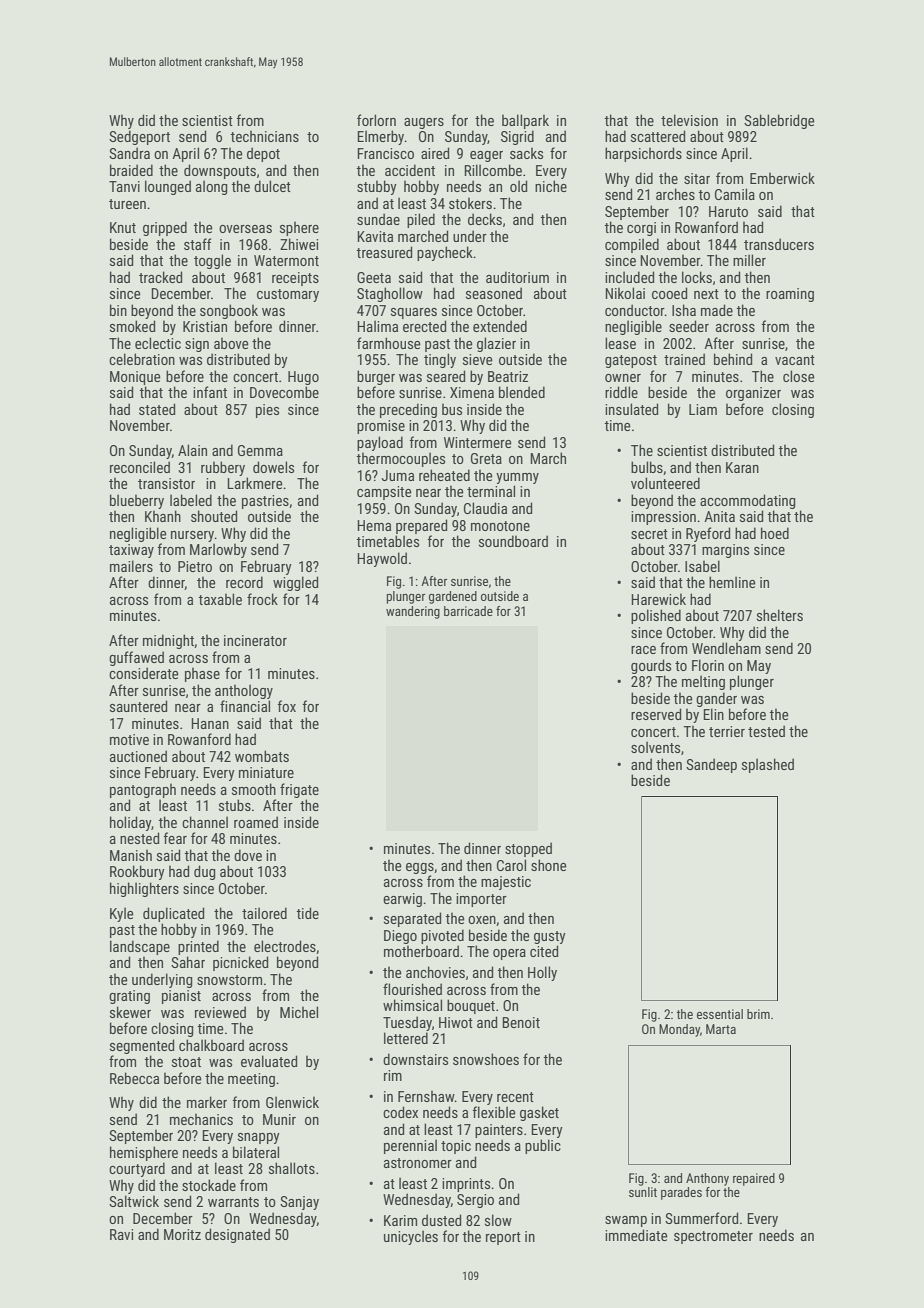 Image resolution: width=924 pixels, height=1308 pixels. What do you see at coordinates (255, 483) in the screenshot?
I see `Larkmere` at bounding box center [255, 483].
